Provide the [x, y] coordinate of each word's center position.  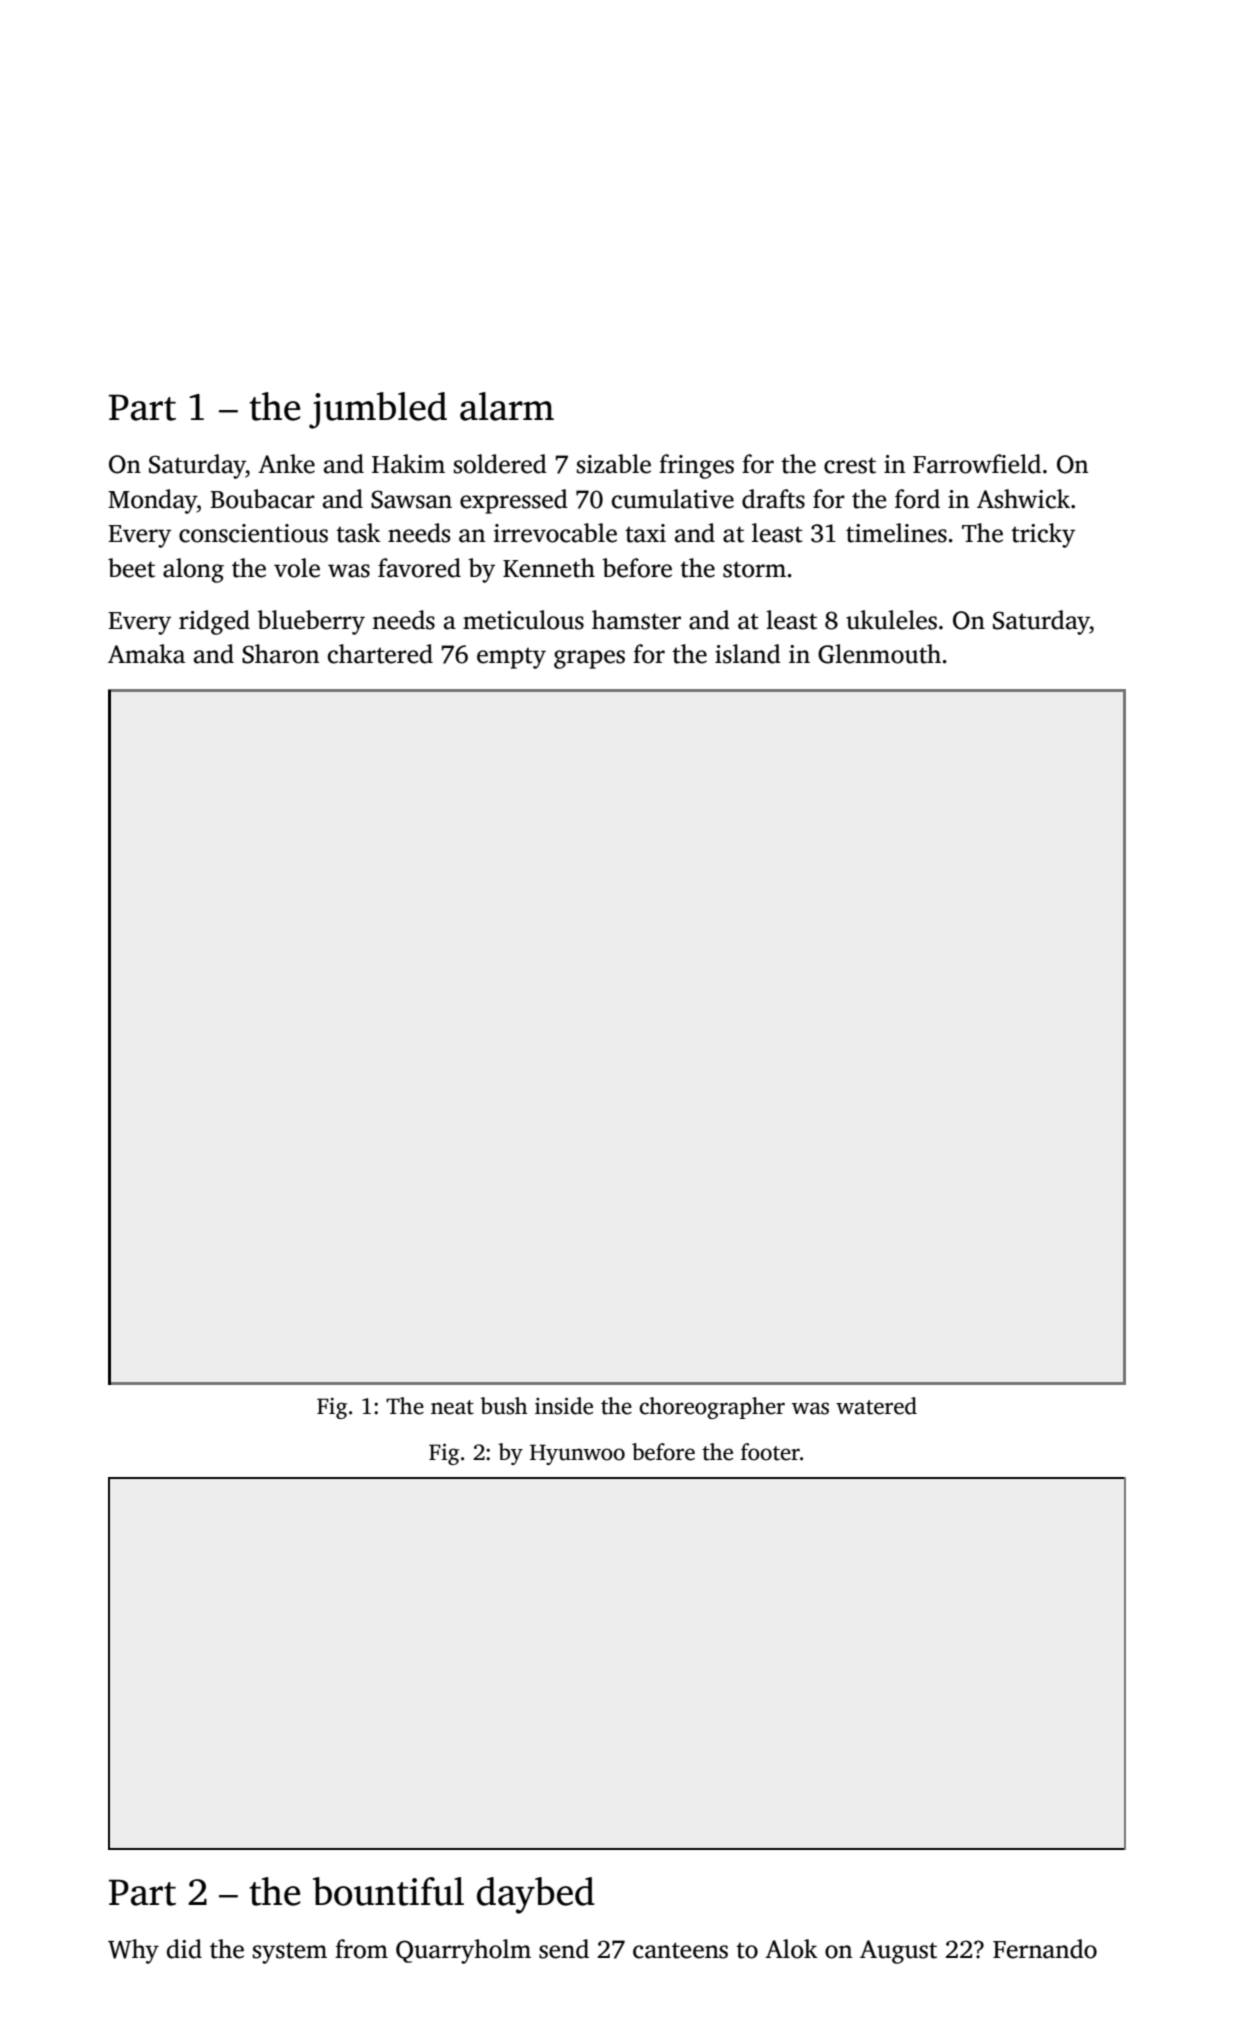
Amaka [146, 654]
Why [133, 1951]
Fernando [1045, 1949]
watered [876, 1406]
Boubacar [262, 499]
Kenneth [549, 568]
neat [452, 1407]
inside [564, 1406]
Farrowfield [977, 464]
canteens [680, 1950]
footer [770, 1452]
